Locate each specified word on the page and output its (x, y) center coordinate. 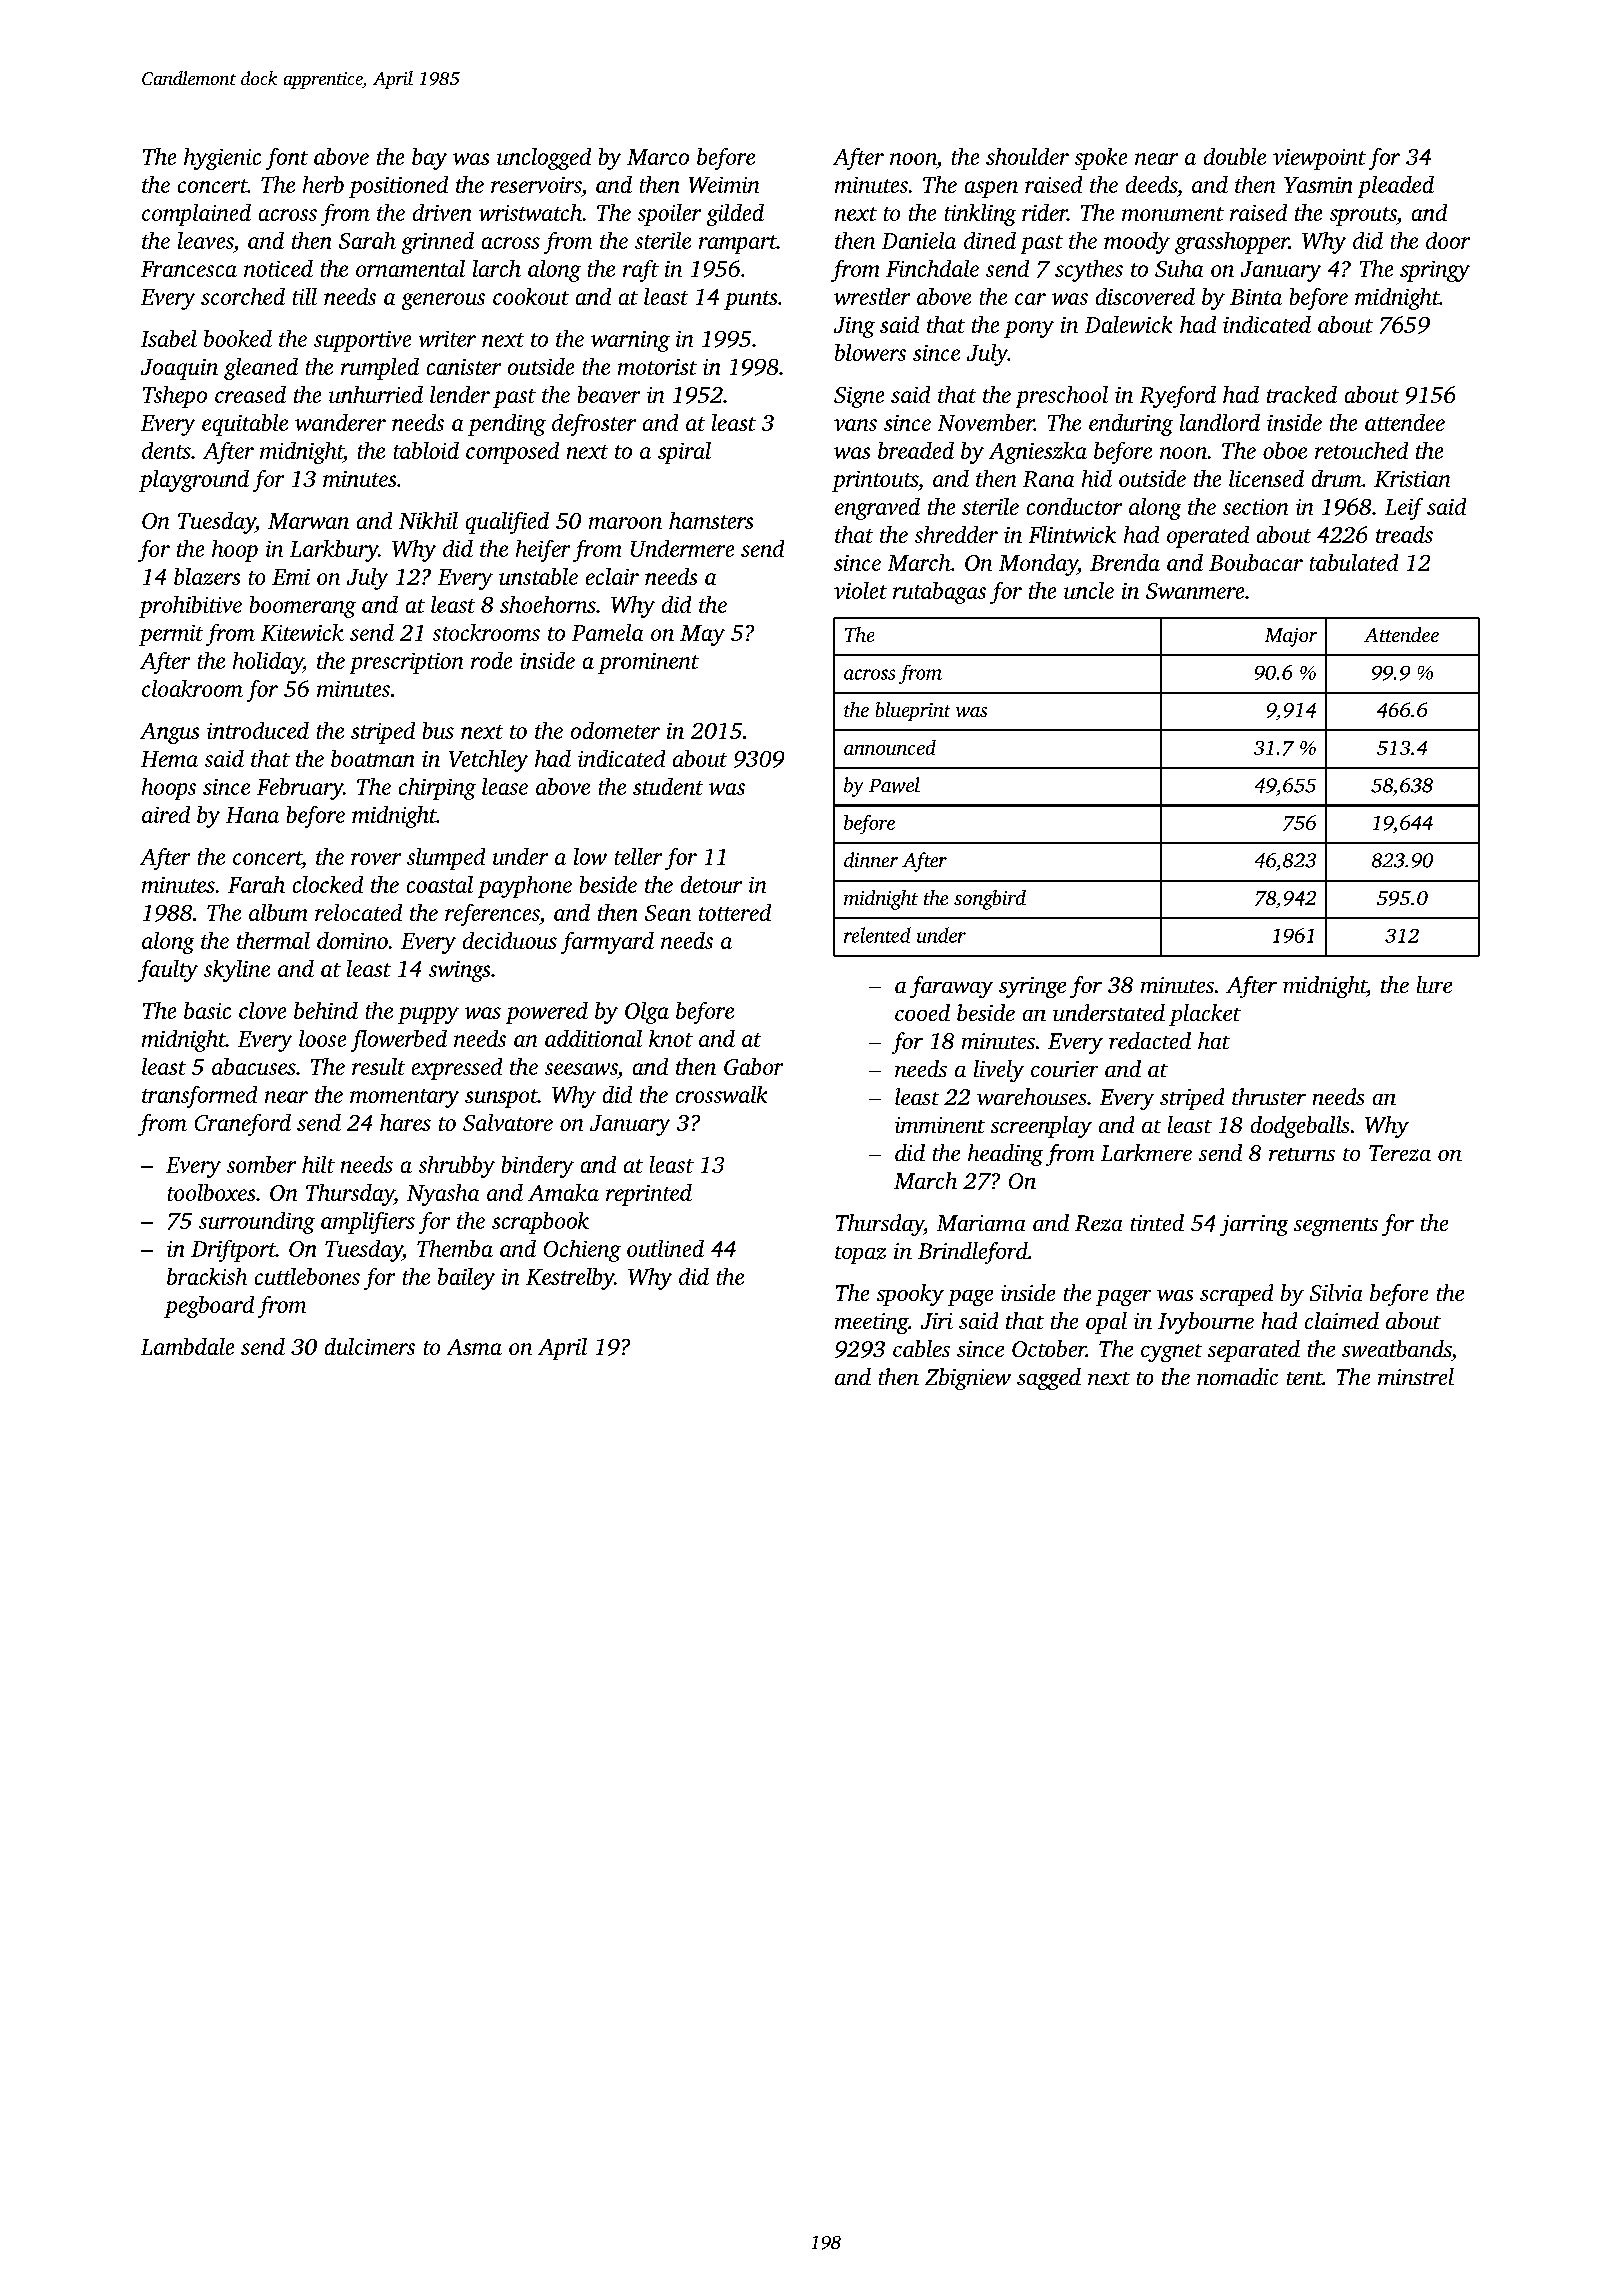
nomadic (1237, 1376)
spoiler (669, 215)
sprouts (1363, 216)
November (986, 422)
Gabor (753, 1066)
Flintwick (1072, 534)
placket (1205, 1015)
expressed (457, 1069)
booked (238, 338)
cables (921, 1348)
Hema (169, 759)
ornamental (410, 268)
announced (890, 747)
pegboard (209, 1307)
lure (1434, 984)
